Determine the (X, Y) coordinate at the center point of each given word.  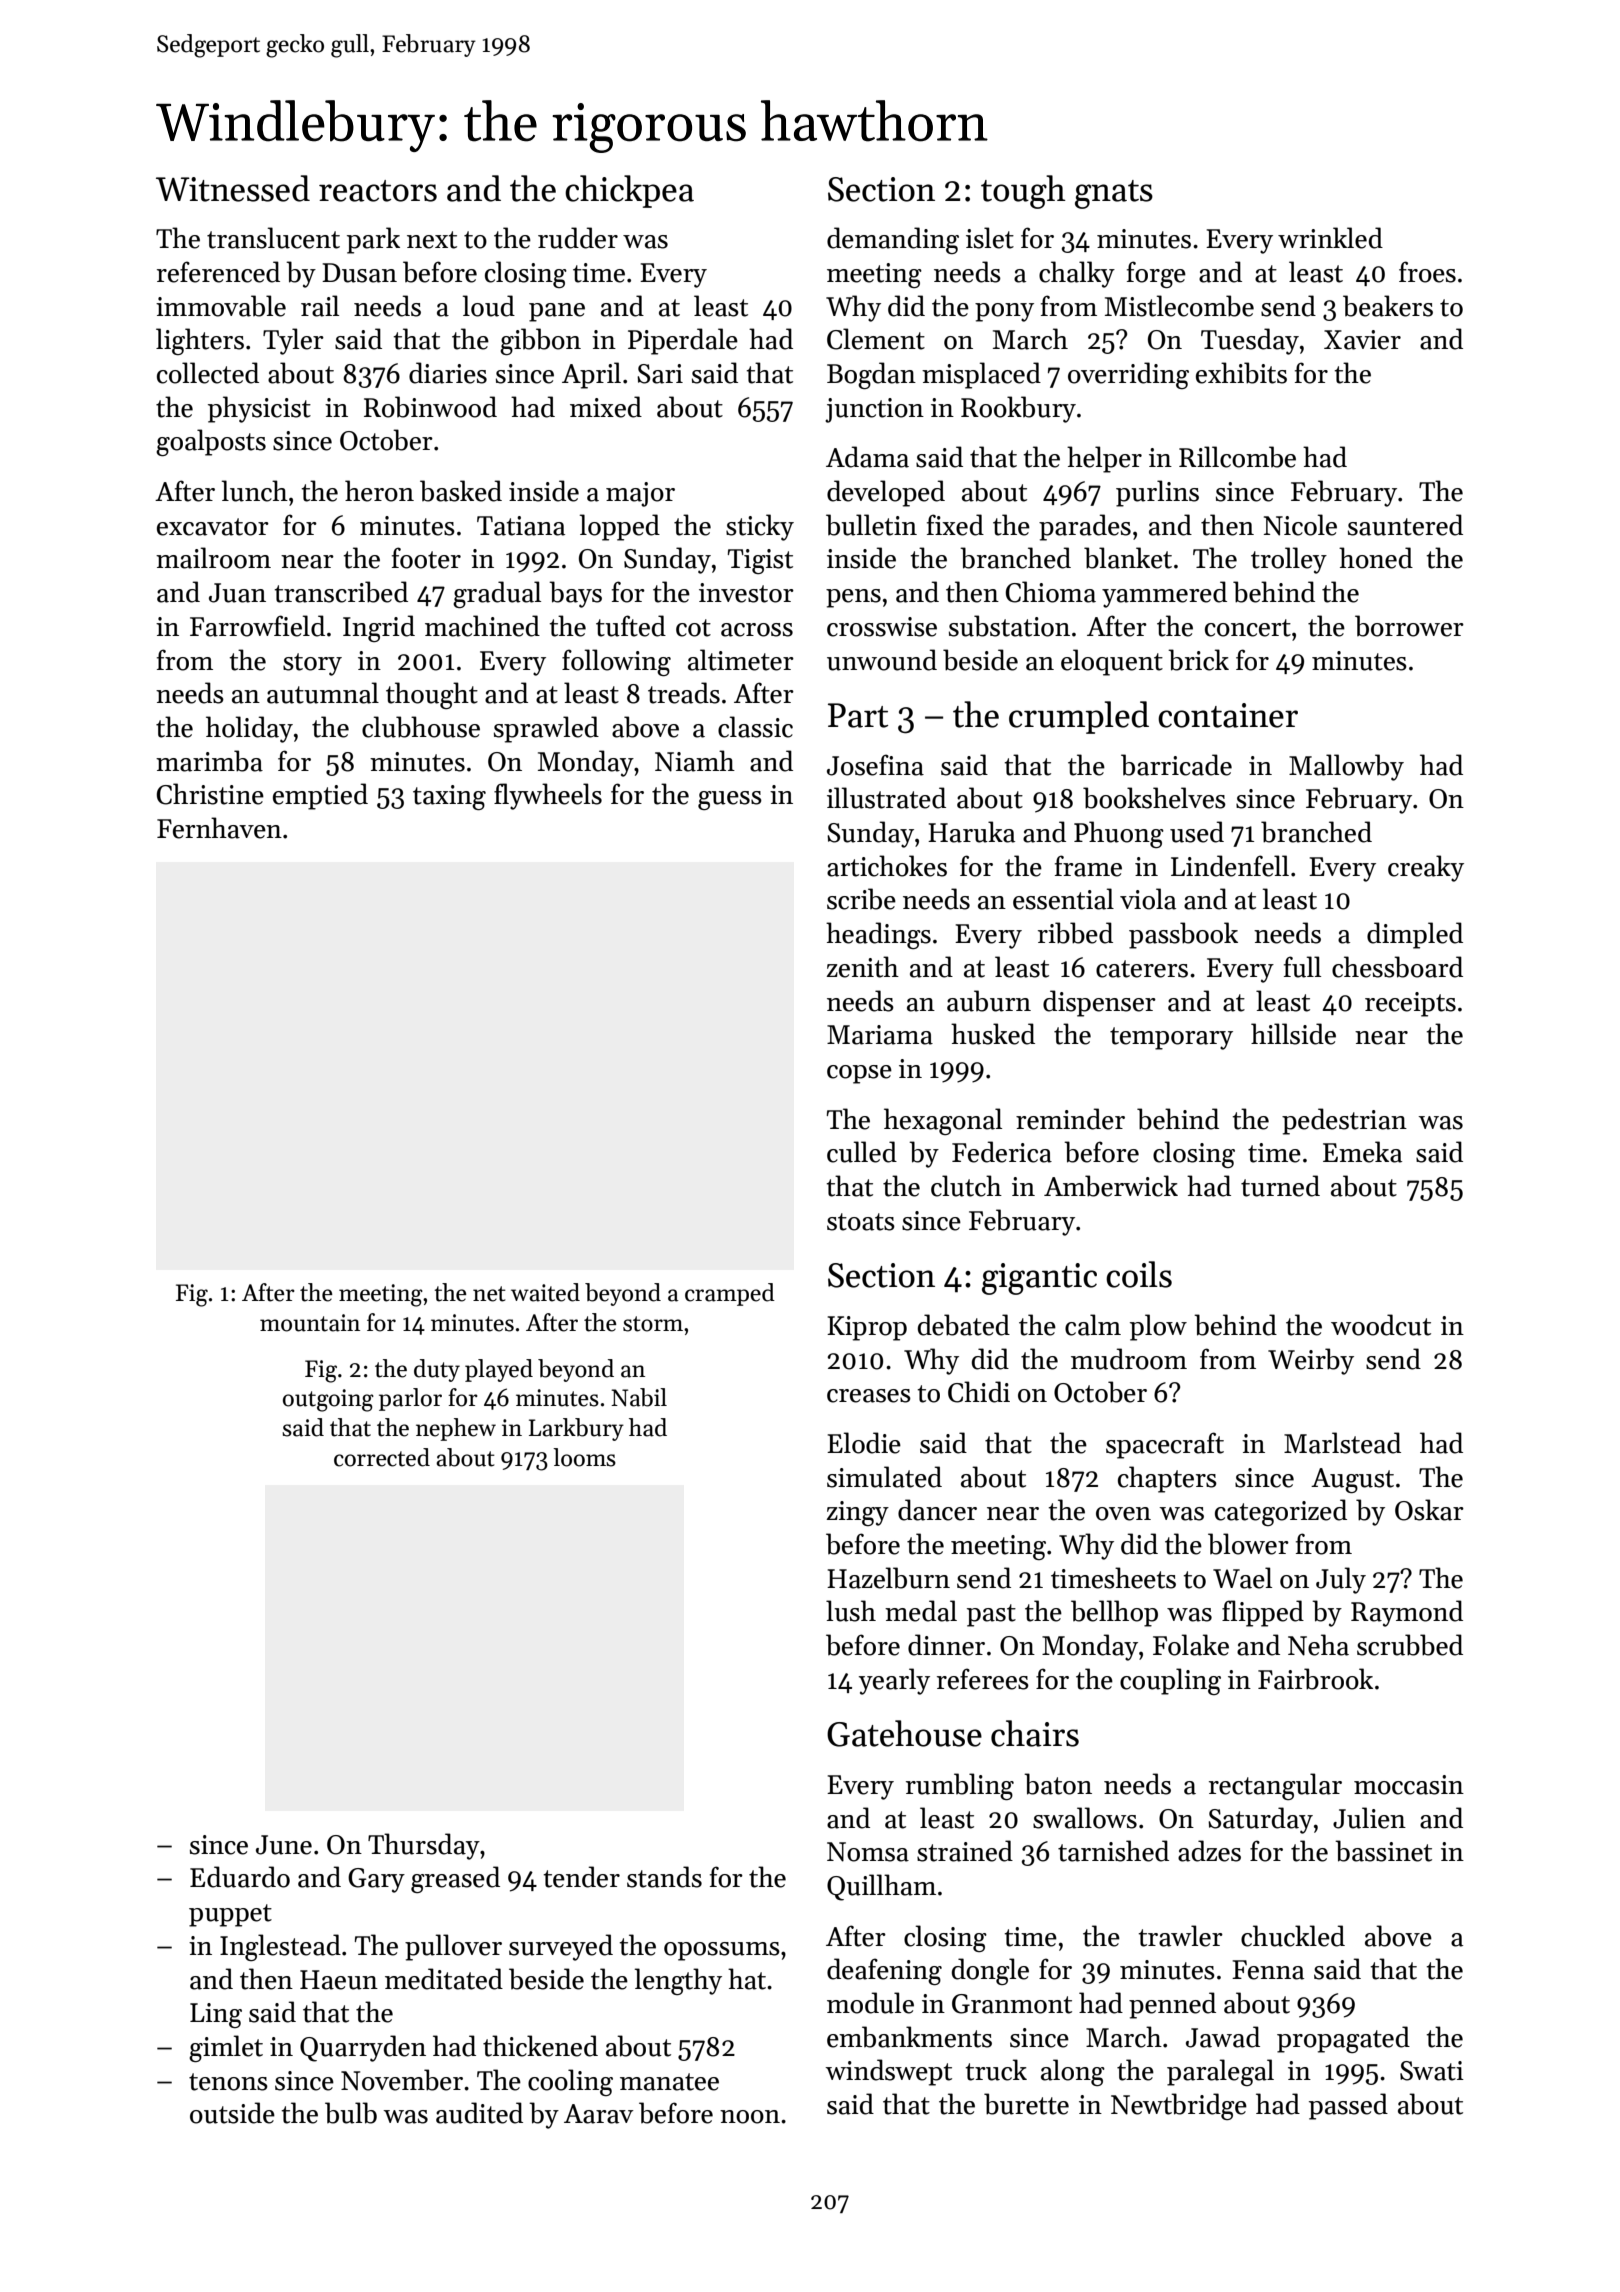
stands (664, 1877)
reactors (378, 191)
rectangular (1275, 1786)
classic (755, 727)
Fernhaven (219, 828)
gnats (1114, 194)
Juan (237, 593)
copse (859, 1074)
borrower (1409, 626)
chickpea (629, 191)
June (284, 1845)
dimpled (1415, 935)
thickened (540, 2046)
